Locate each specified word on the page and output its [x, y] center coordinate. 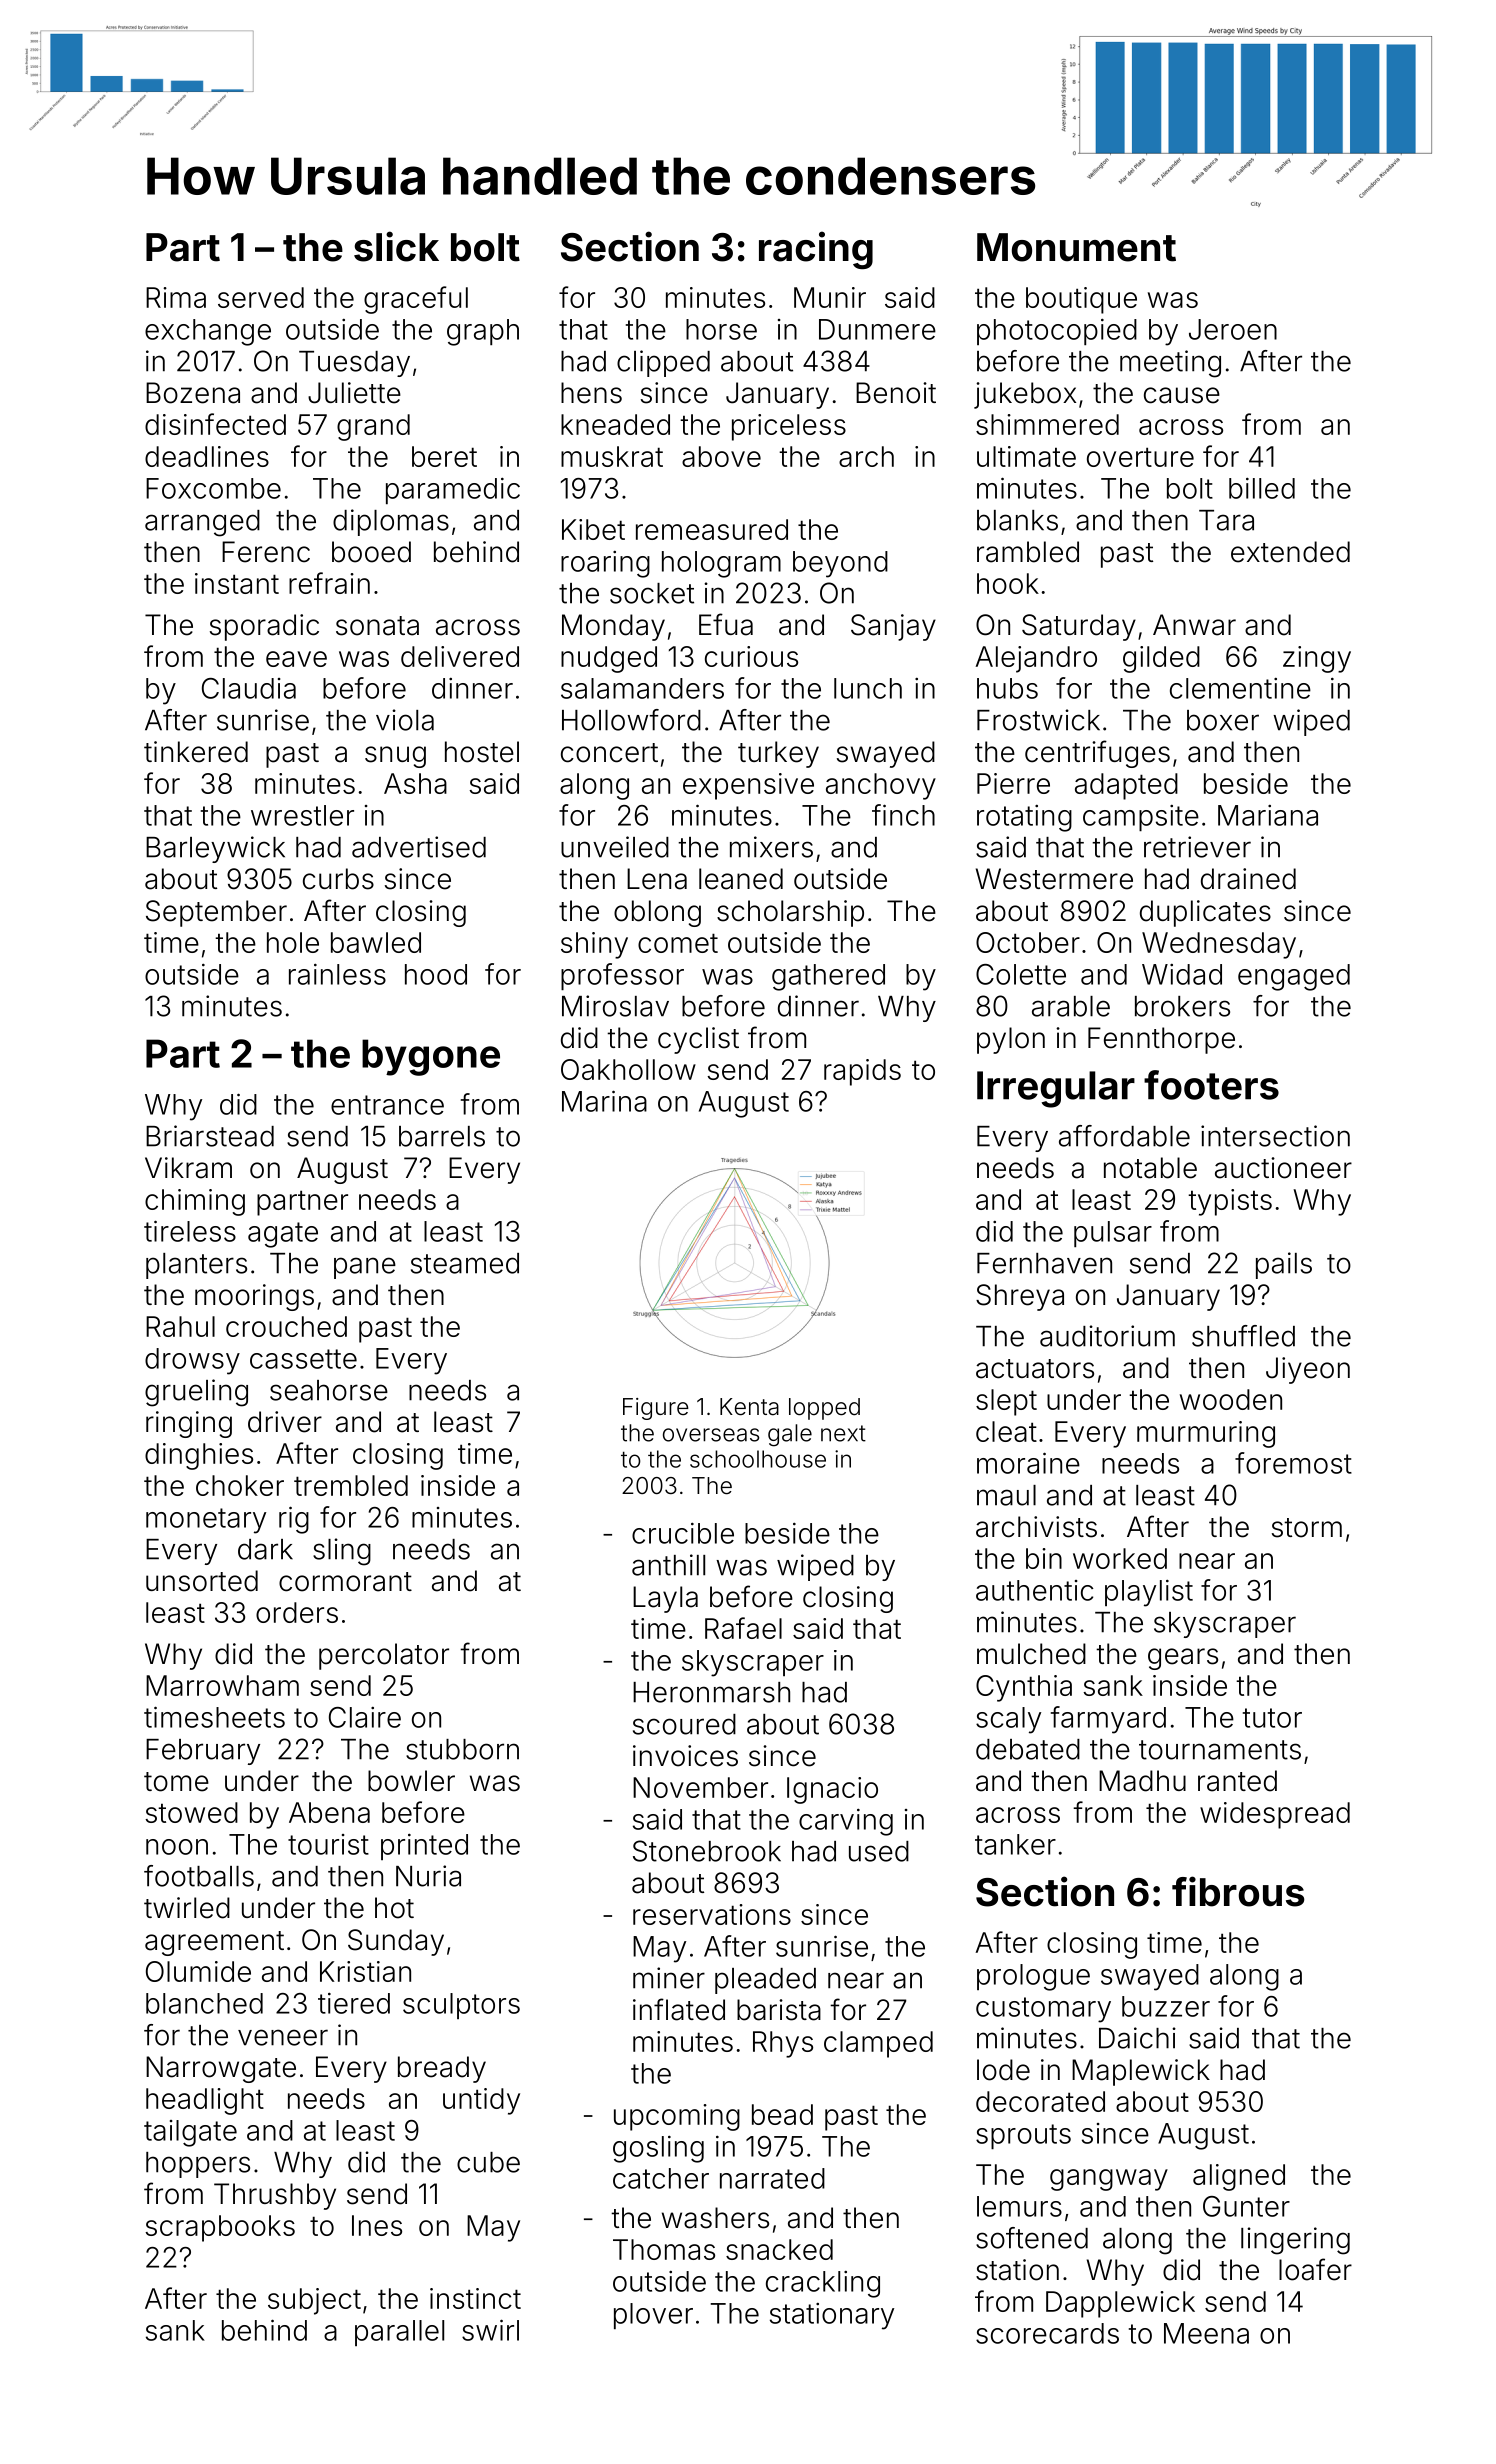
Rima [176, 297]
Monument [1076, 247]
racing [816, 250]
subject [314, 2301]
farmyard [1108, 1720]
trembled [351, 1485]
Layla [665, 1599]
